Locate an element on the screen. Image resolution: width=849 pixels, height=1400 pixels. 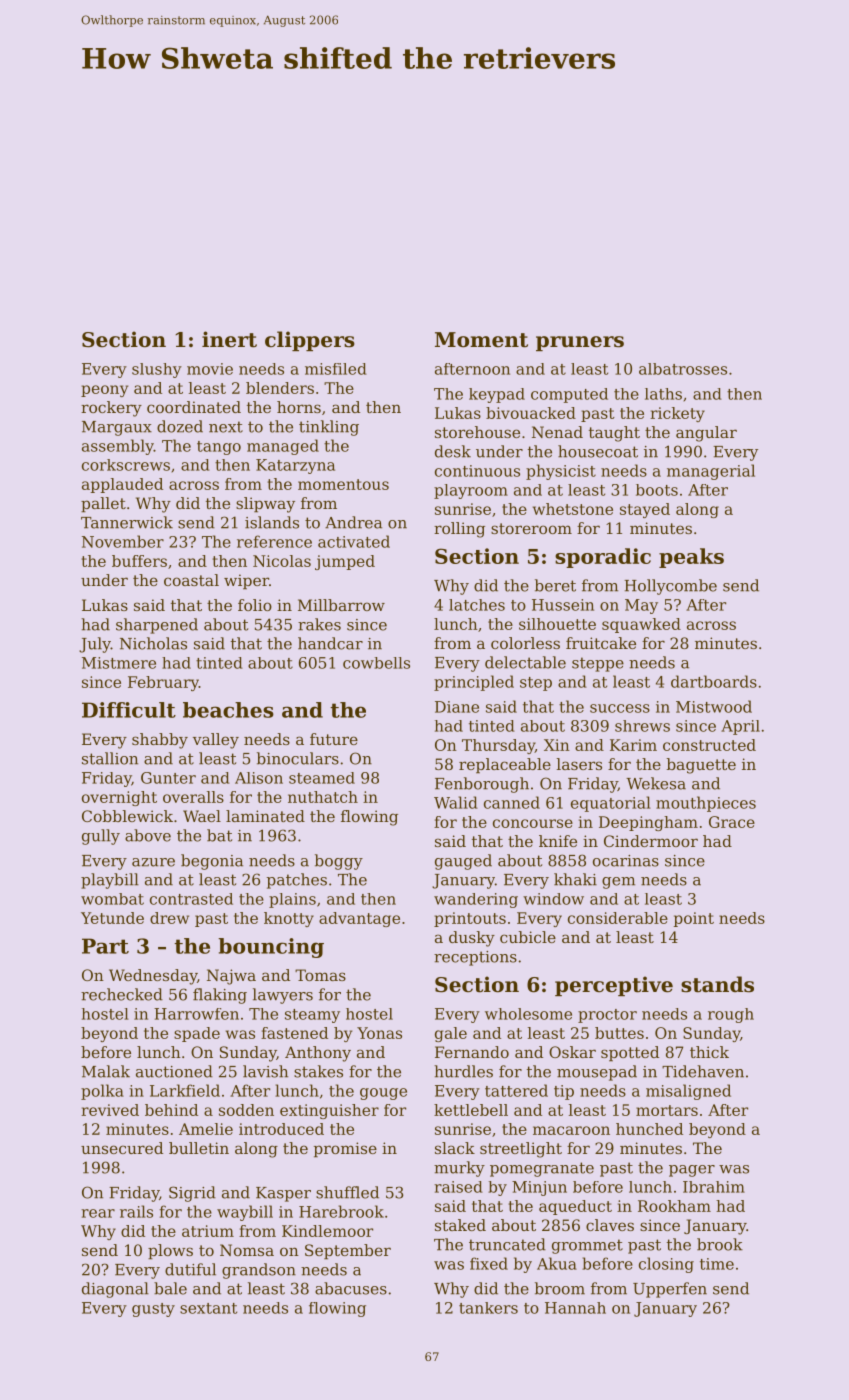
dartboards is located at coordinates (714, 681).
